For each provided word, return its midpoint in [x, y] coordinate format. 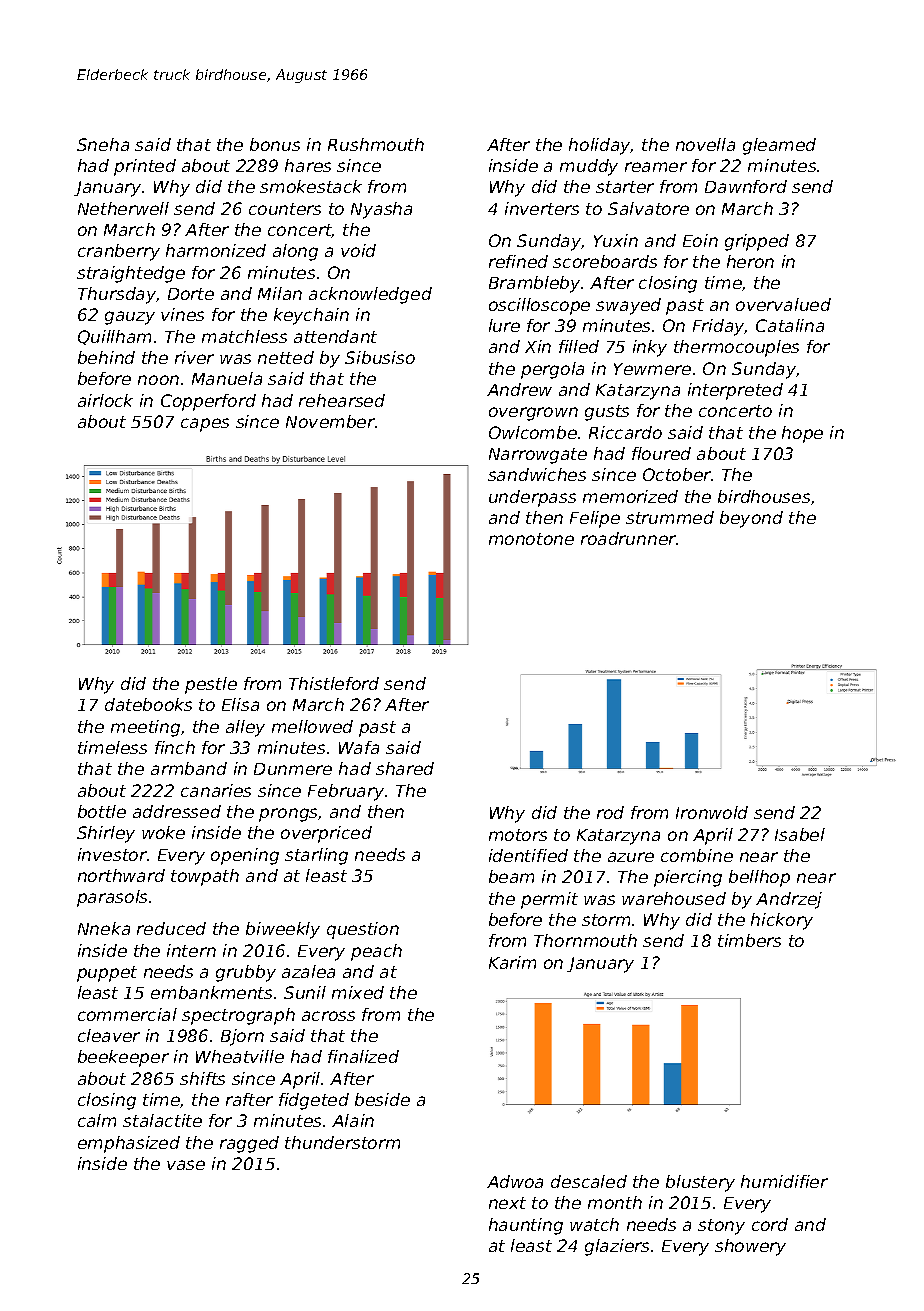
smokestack [311, 186]
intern [191, 950]
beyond [751, 519]
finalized [363, 1056]
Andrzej [789, 900]
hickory [782, 921]
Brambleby [534, 284]
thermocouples [736, 348]
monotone [531, 539]
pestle [211, 685]
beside [382, 1099]
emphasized [129, 1144]
